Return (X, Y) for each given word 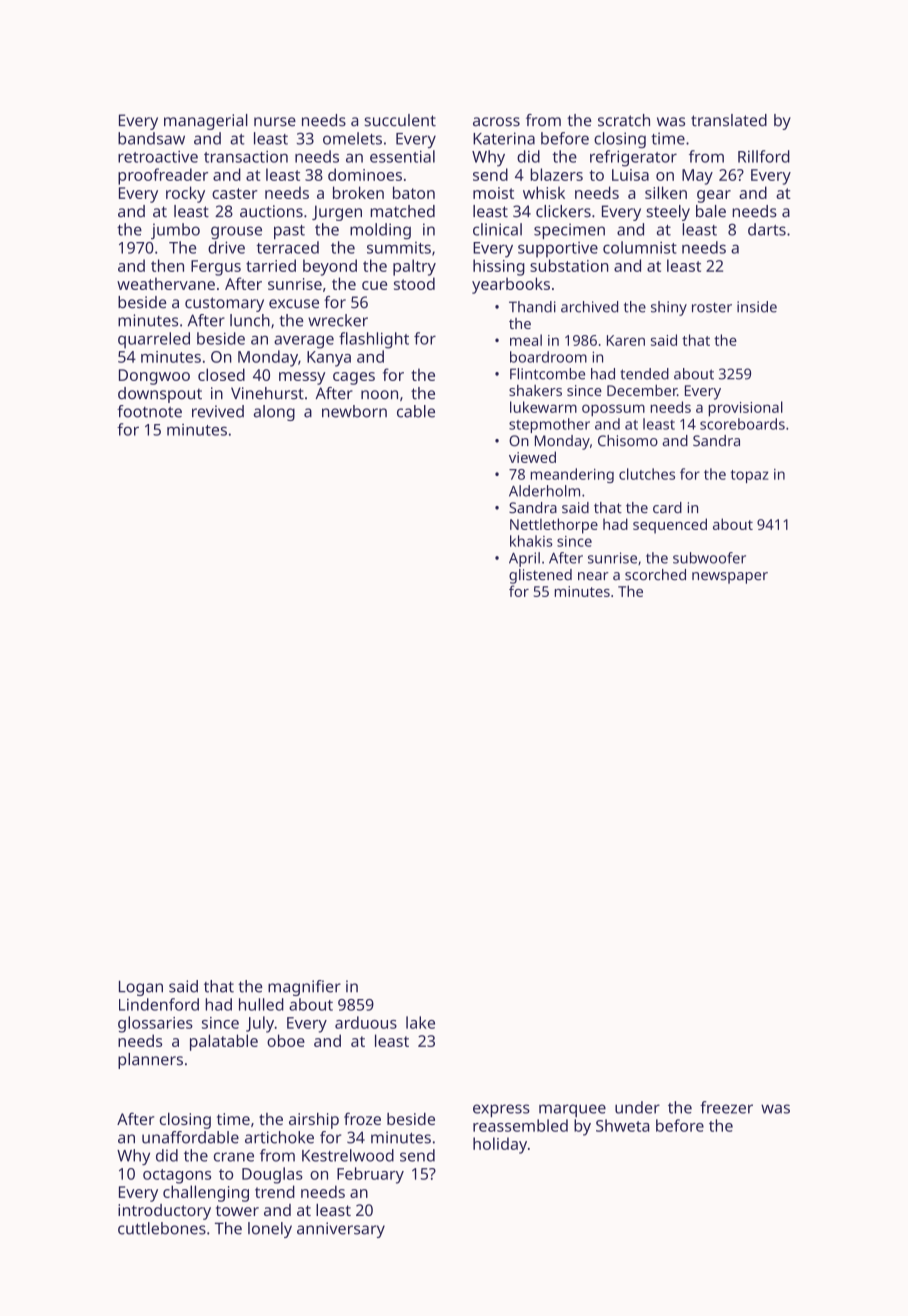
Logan (141, 988)
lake (420, 1022)
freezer (726, 1107)
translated (729, 120)
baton (414, 192)
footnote (149, 411)
